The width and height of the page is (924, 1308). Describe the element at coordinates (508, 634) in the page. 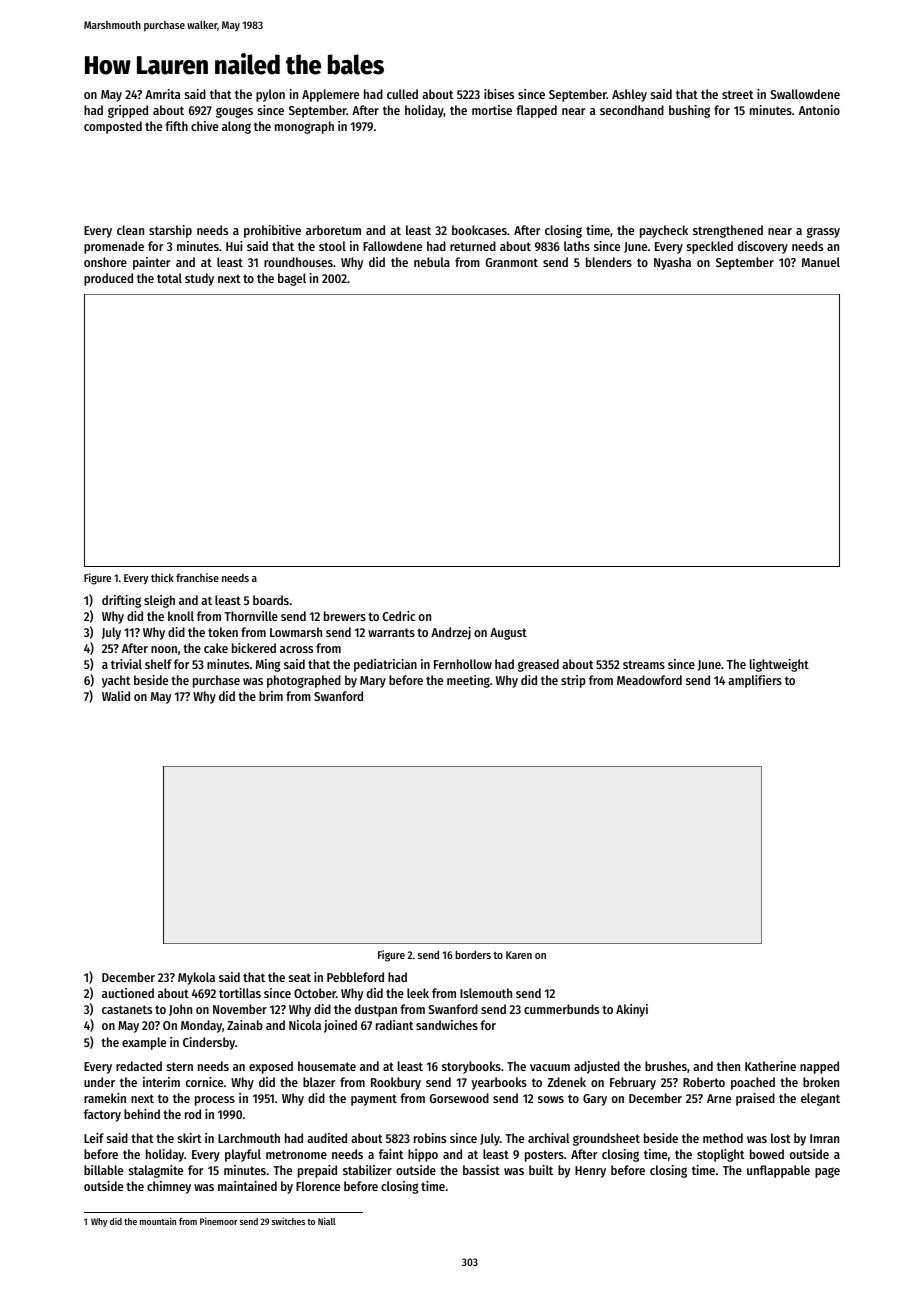

I see `August` at that location.
